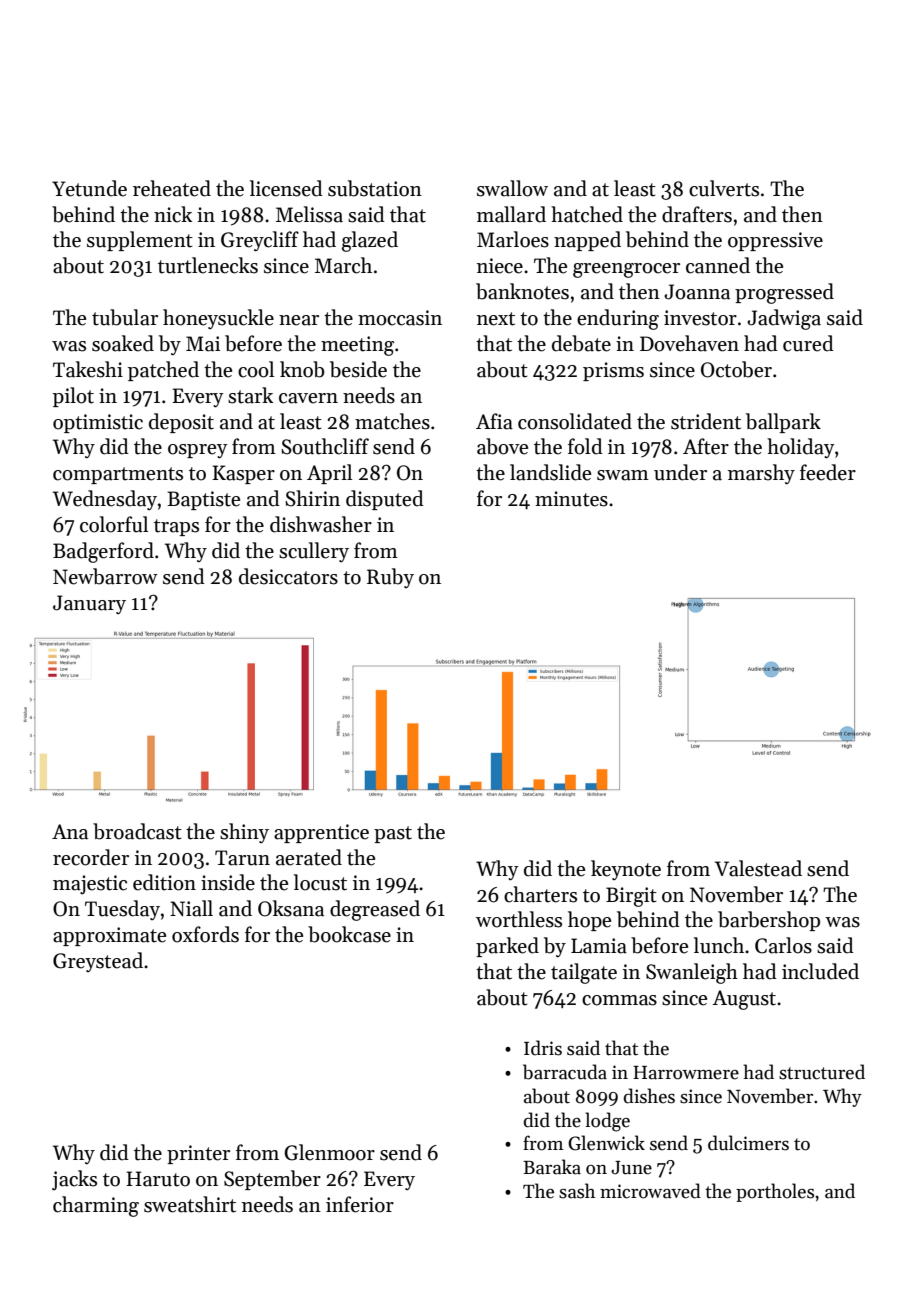 This image has height=1311, width=924. Describe the element at coordinates (577, 1191) in the image. I see `sash` at that location.
